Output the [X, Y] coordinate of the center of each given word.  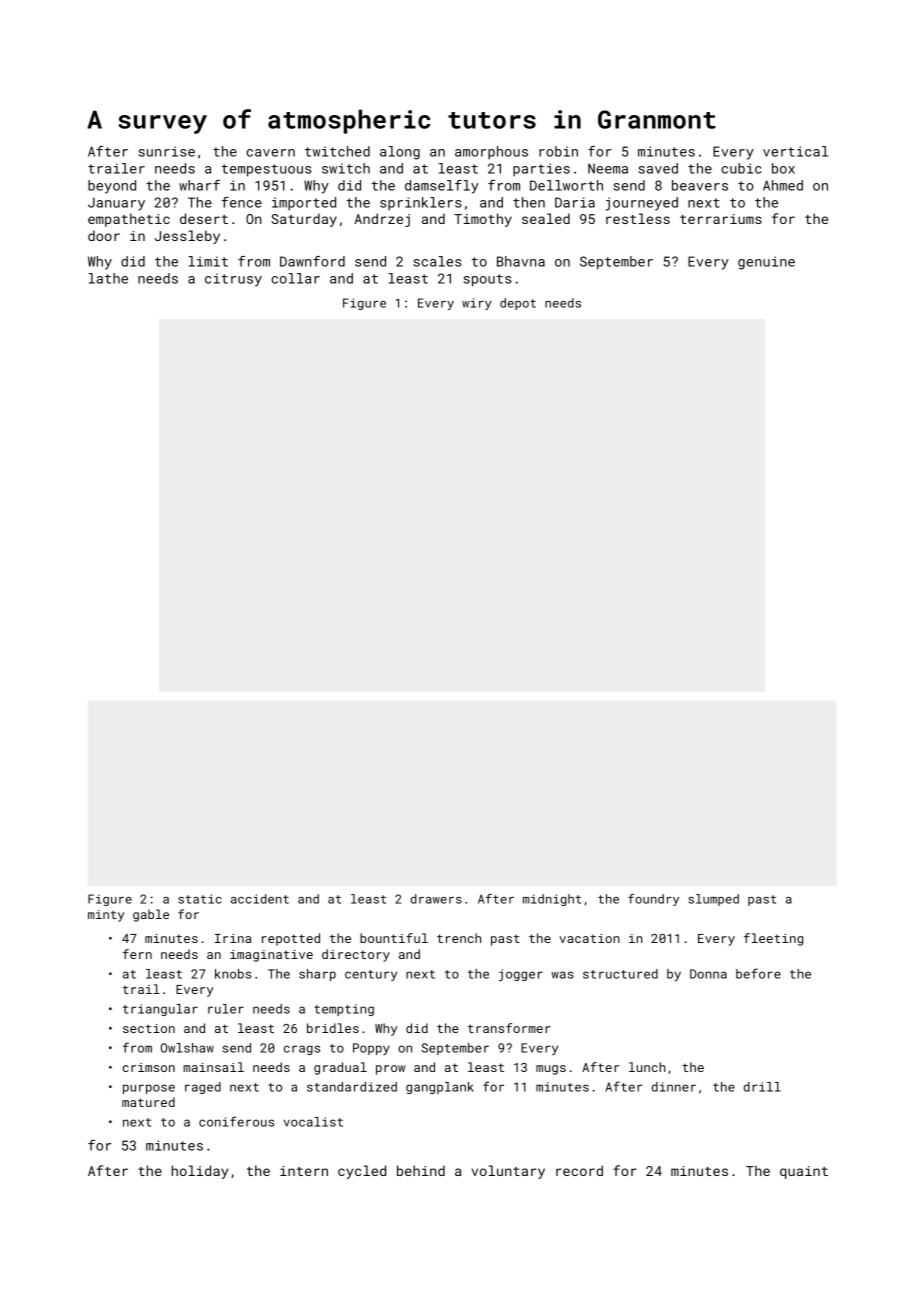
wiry [477, 304]
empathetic [129, 220]
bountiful [394, 938]
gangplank [440, 1088]
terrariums [721, 219]
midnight [552, 900]
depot [518, 304]
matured [148, 1102]
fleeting [773, 939]
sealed [546, 218]
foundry [653, 900]
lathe [108, 278]
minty [106, 916]
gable [151, 915]
